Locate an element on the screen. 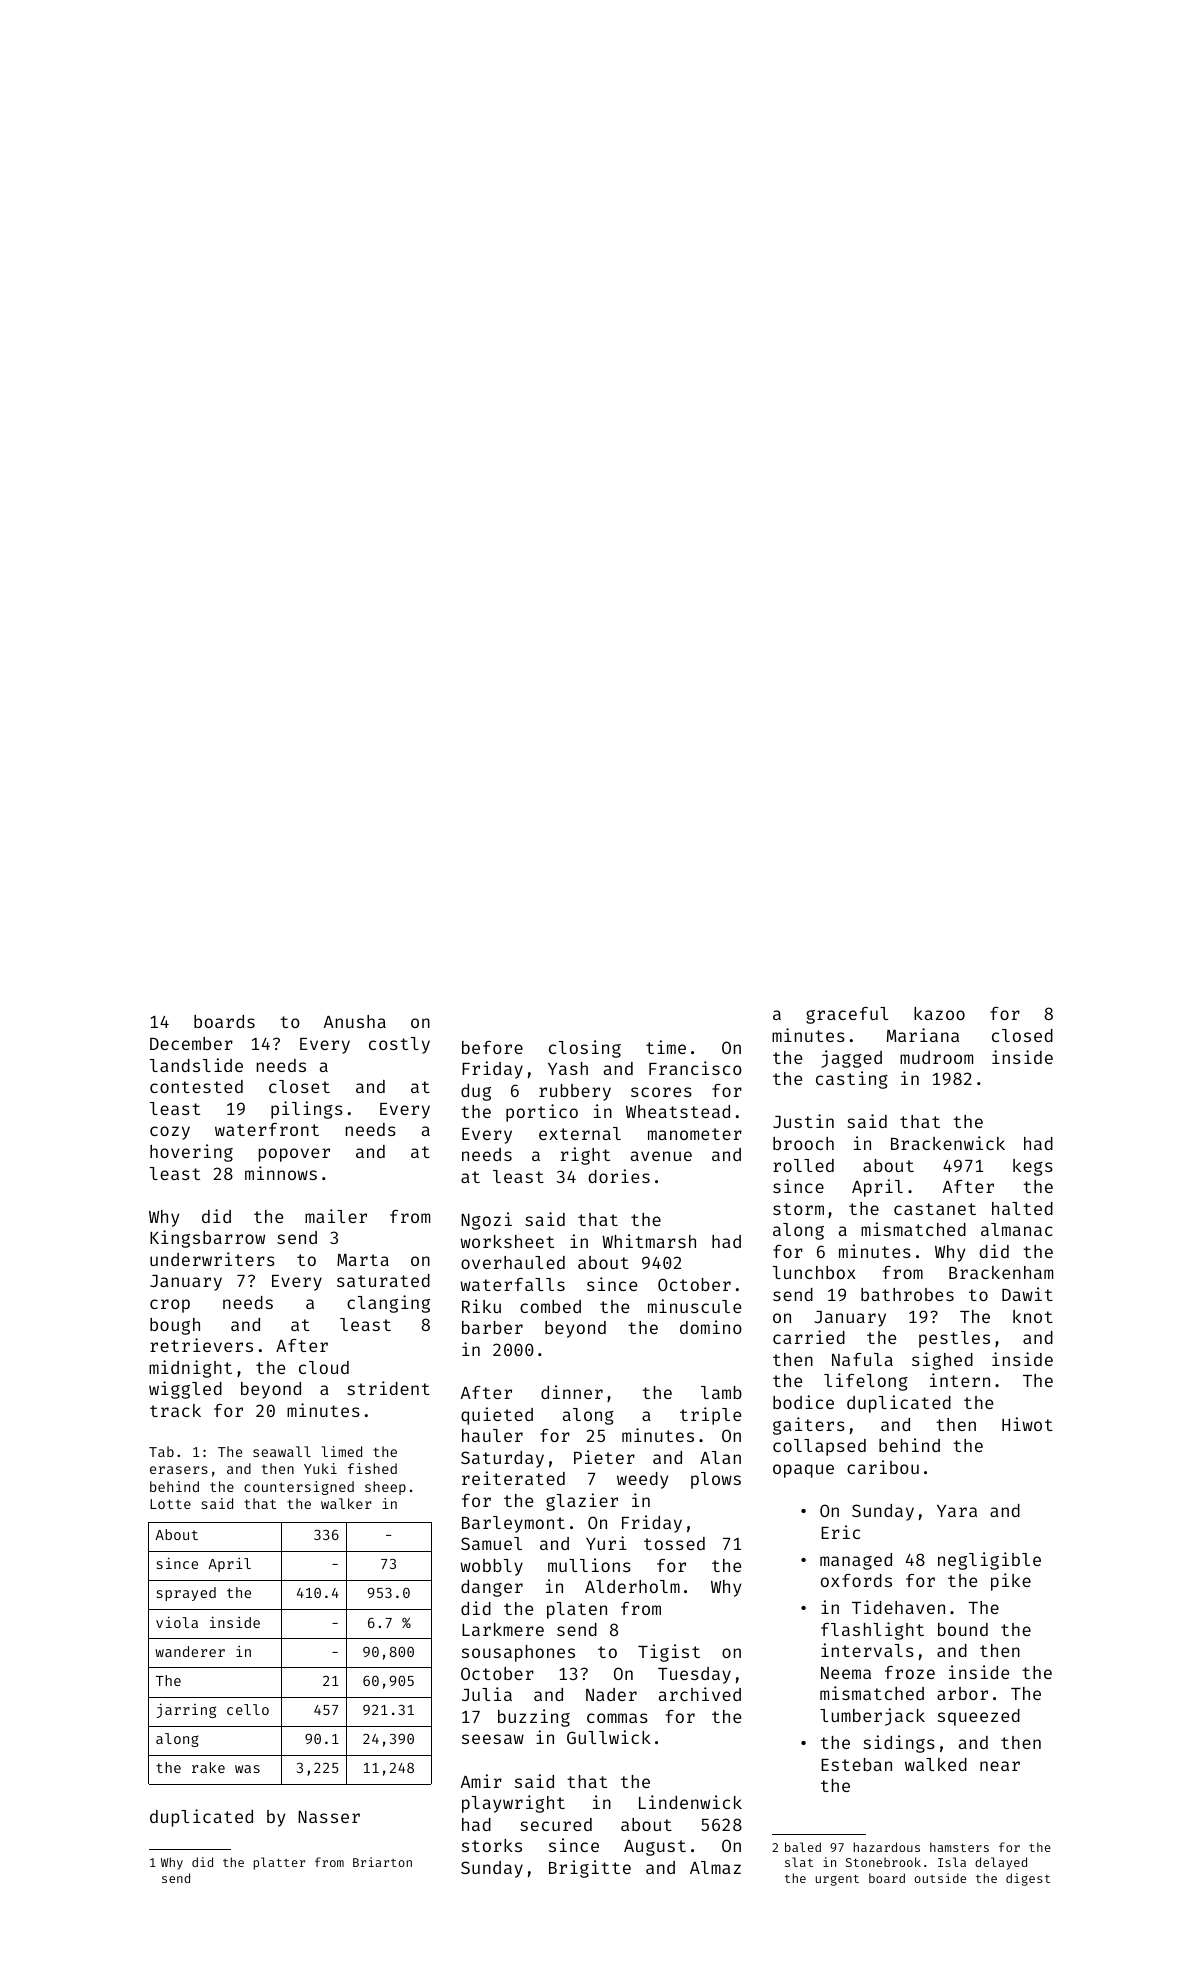 This screenshot has height=1982, width=1203. time is located at coordinates (666, 1047).
